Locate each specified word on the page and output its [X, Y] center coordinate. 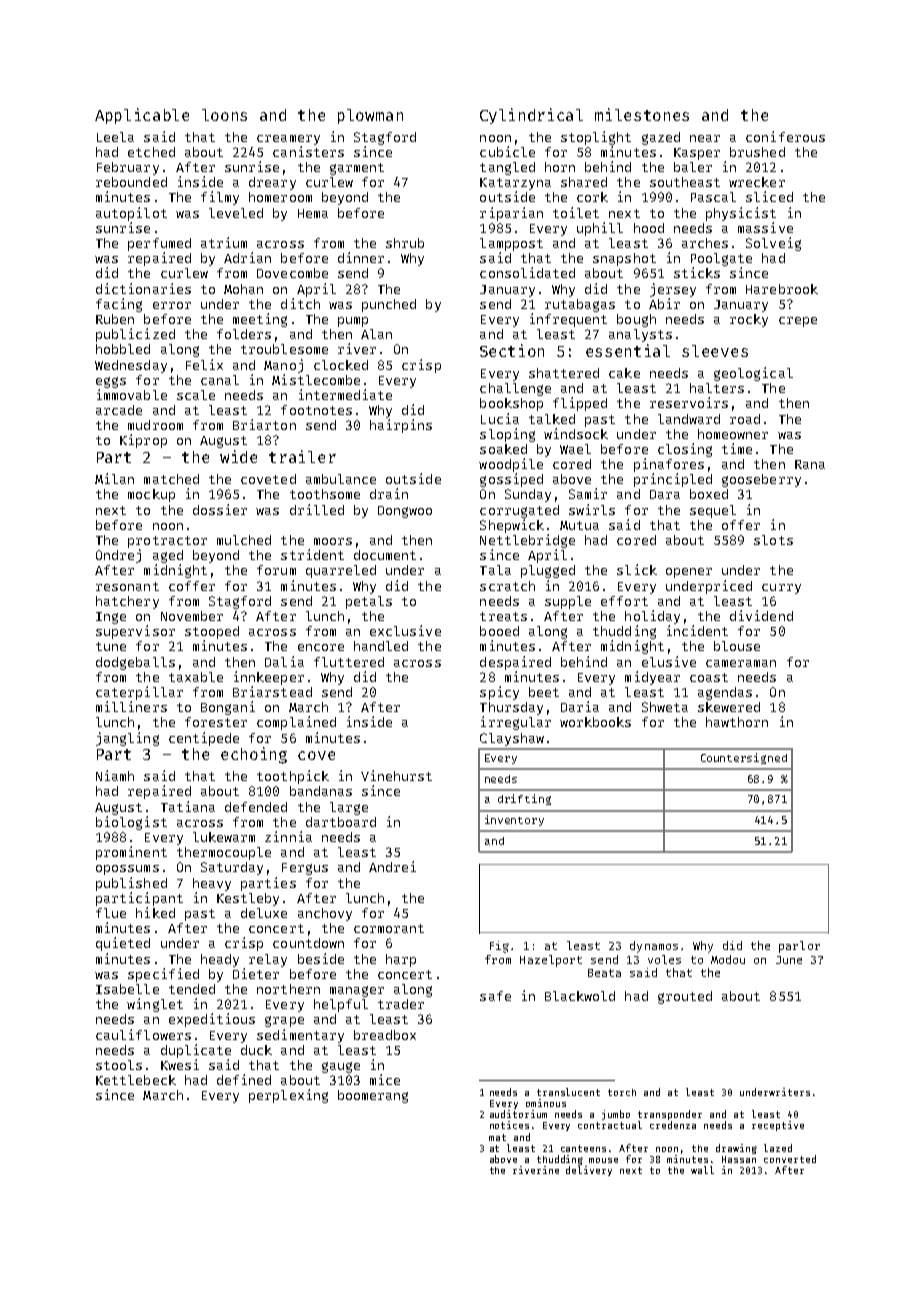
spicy [499, 693]
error [172, 305]
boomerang [373, 1096]
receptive [778, 1126]
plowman [370, 116]
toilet [576, 212]
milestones [642, 114]
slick [637, 569]
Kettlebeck [136, 1080]
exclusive [405, 630]
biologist [131, 823]
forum [276, 570]
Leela [115, 137]
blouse [737, 646]
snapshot [624, 259]
